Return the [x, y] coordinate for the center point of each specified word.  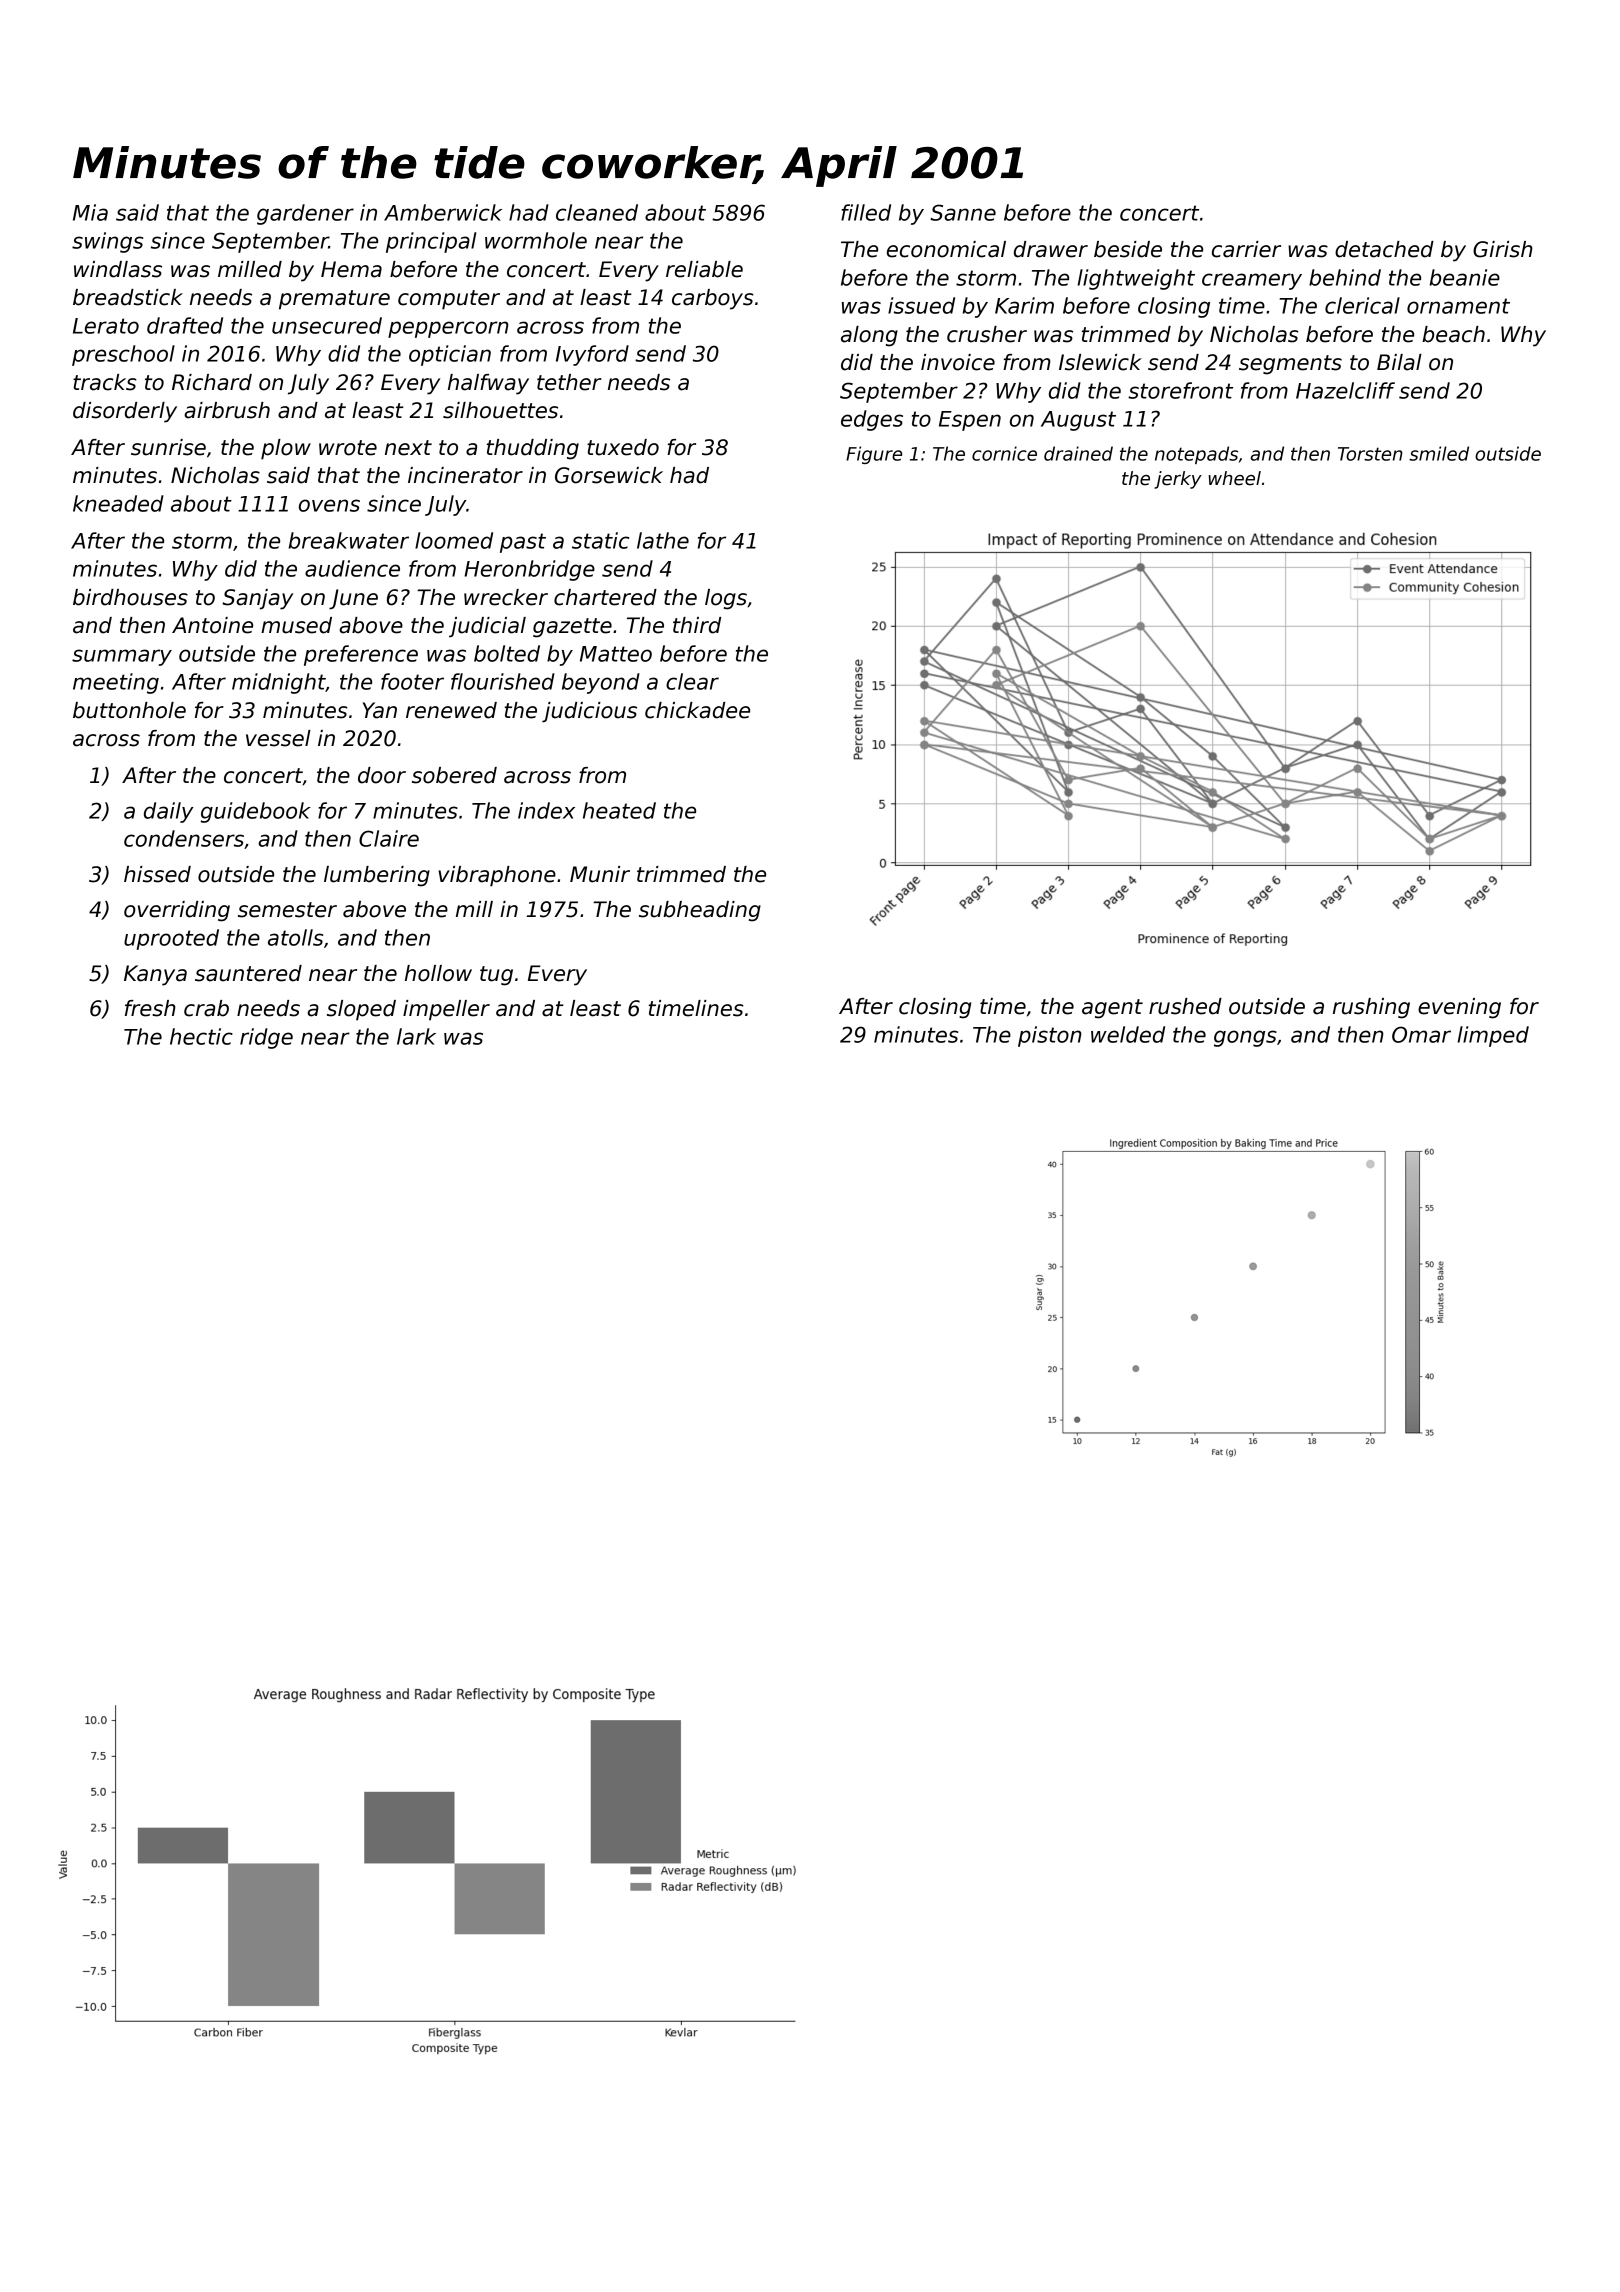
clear [692, 681]
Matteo [616, 654]
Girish [1503, 249]
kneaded [118, 503]
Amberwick [443, 212]
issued [921, 305]
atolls [295, 937]
